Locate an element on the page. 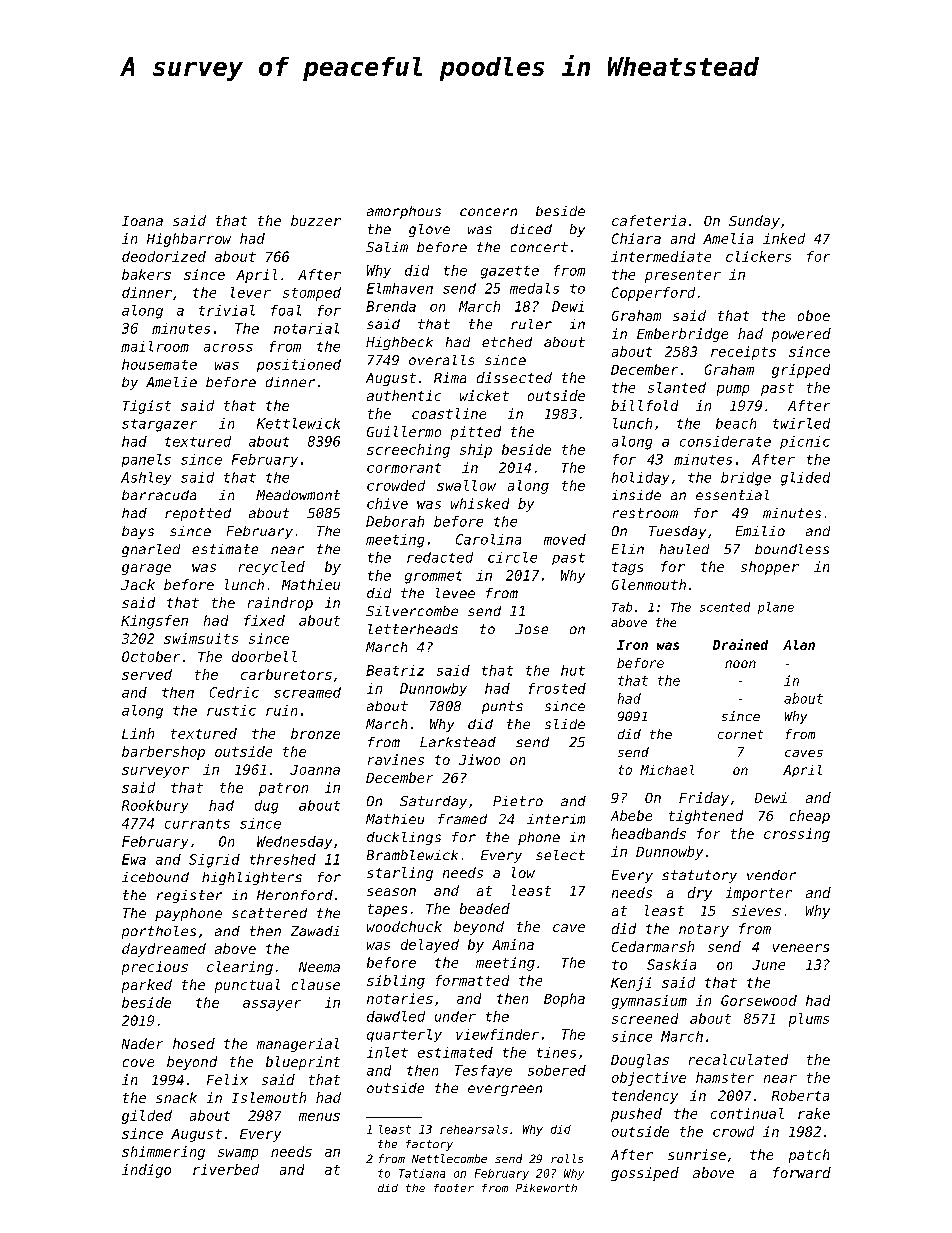  plums is located at coordinates (809, 1020).
